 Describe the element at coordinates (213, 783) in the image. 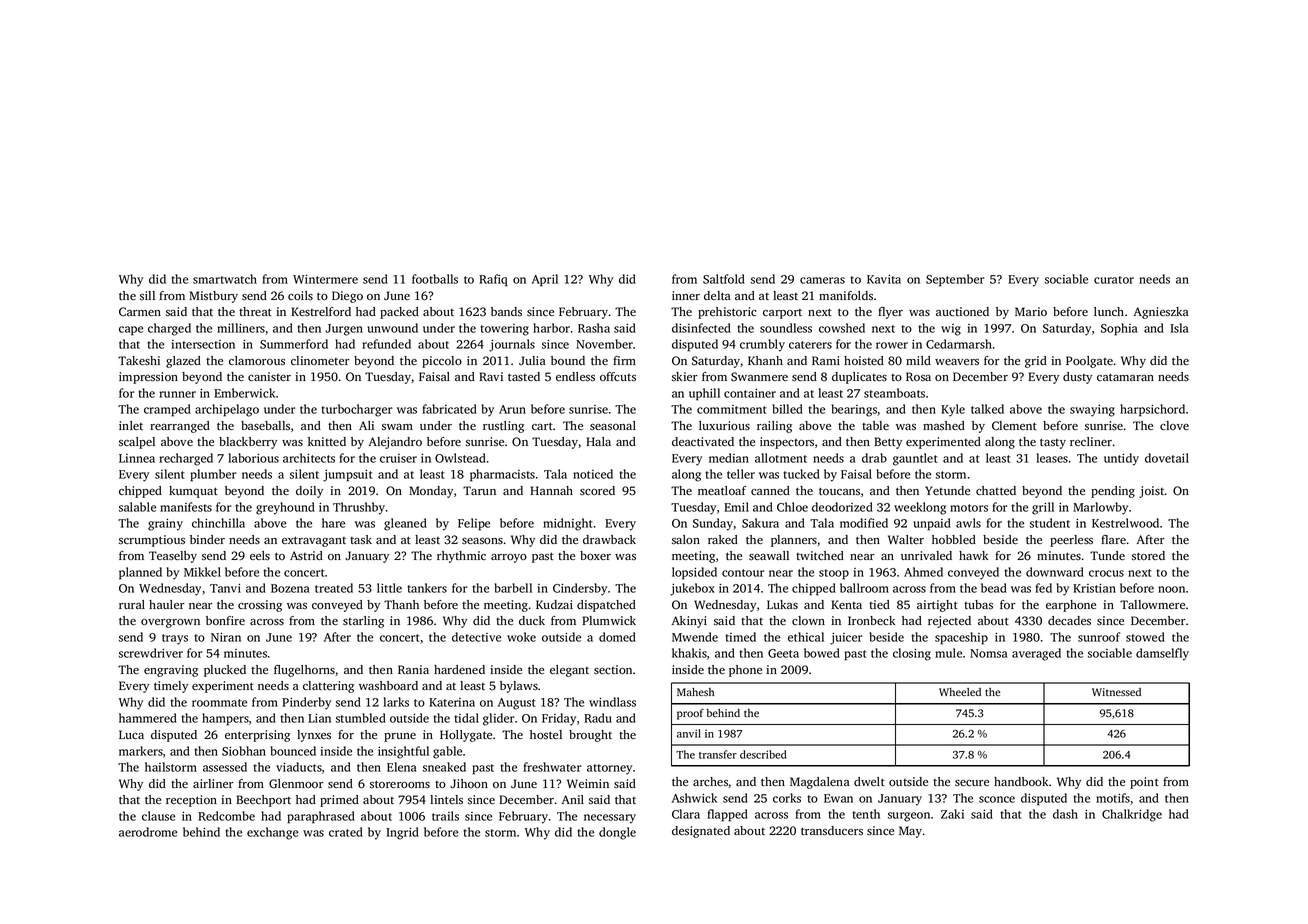

I see `airliner` at that location.
